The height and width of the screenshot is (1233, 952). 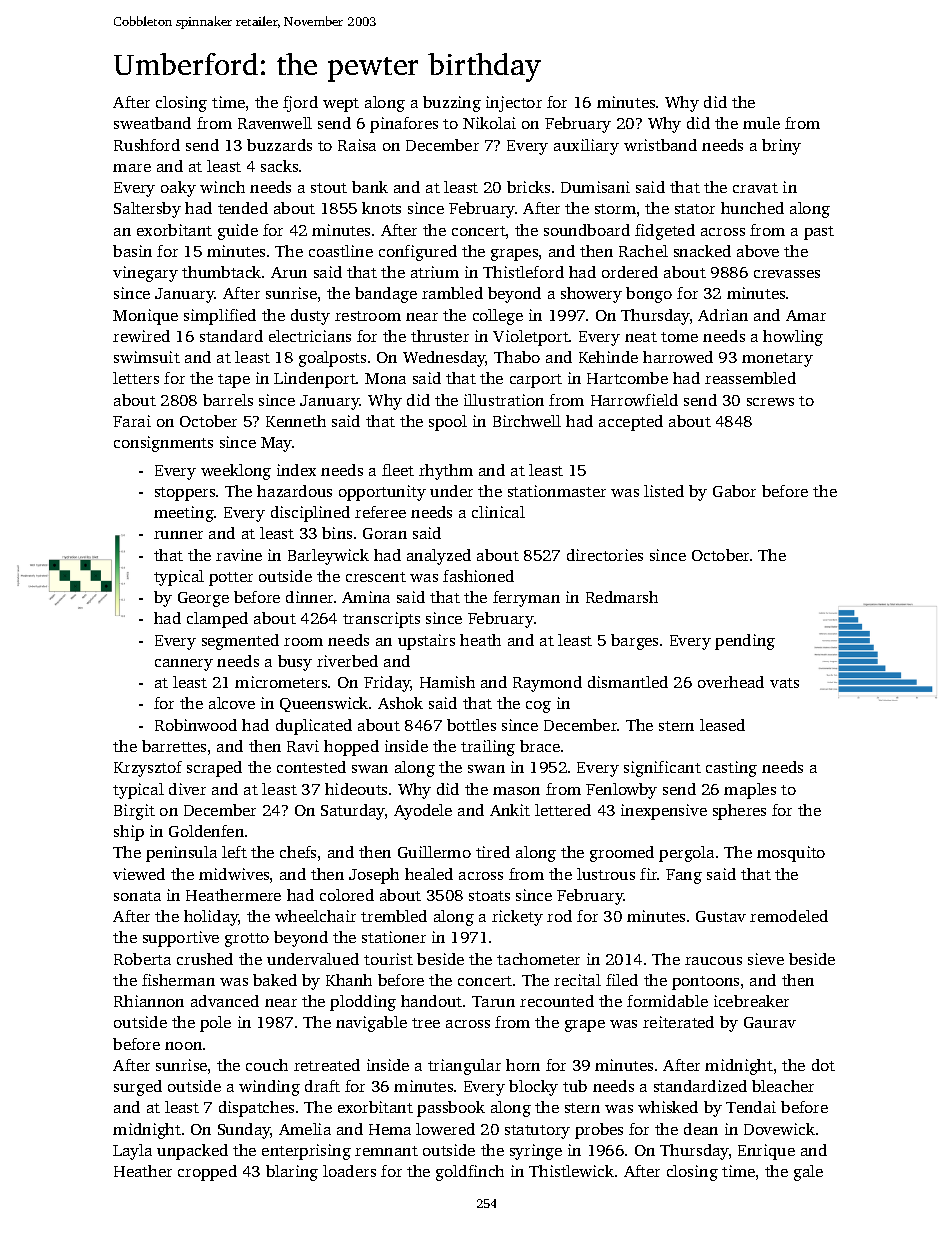 What do you see at coordinates (207, 1173) in the screenshot?
I see `cropped` at bounding box center [207, 1173].
